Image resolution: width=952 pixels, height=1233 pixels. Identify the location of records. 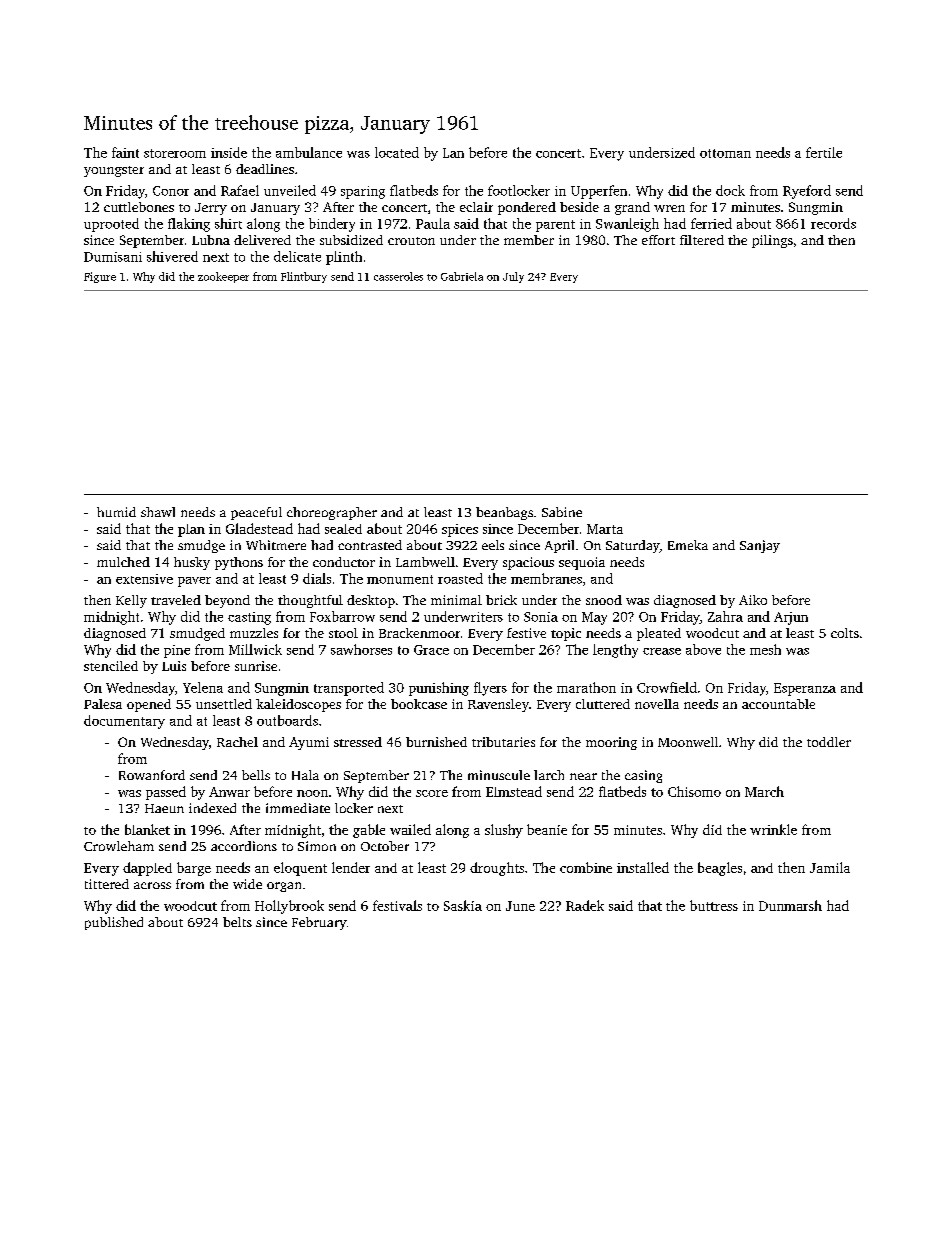
(833, 223).
